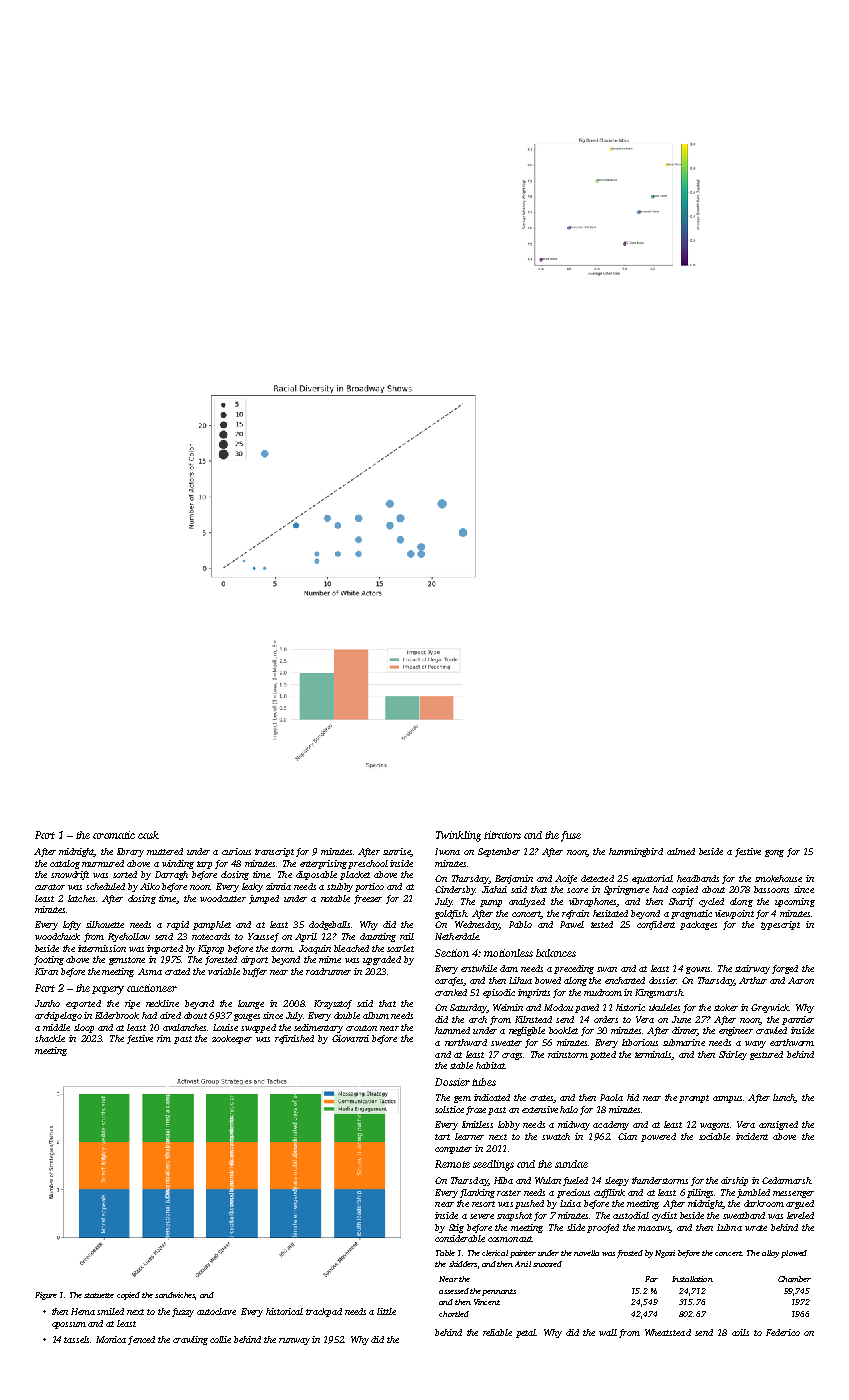 The image size is (849, 1400). I want to click on transcript, so click(274, 852).
